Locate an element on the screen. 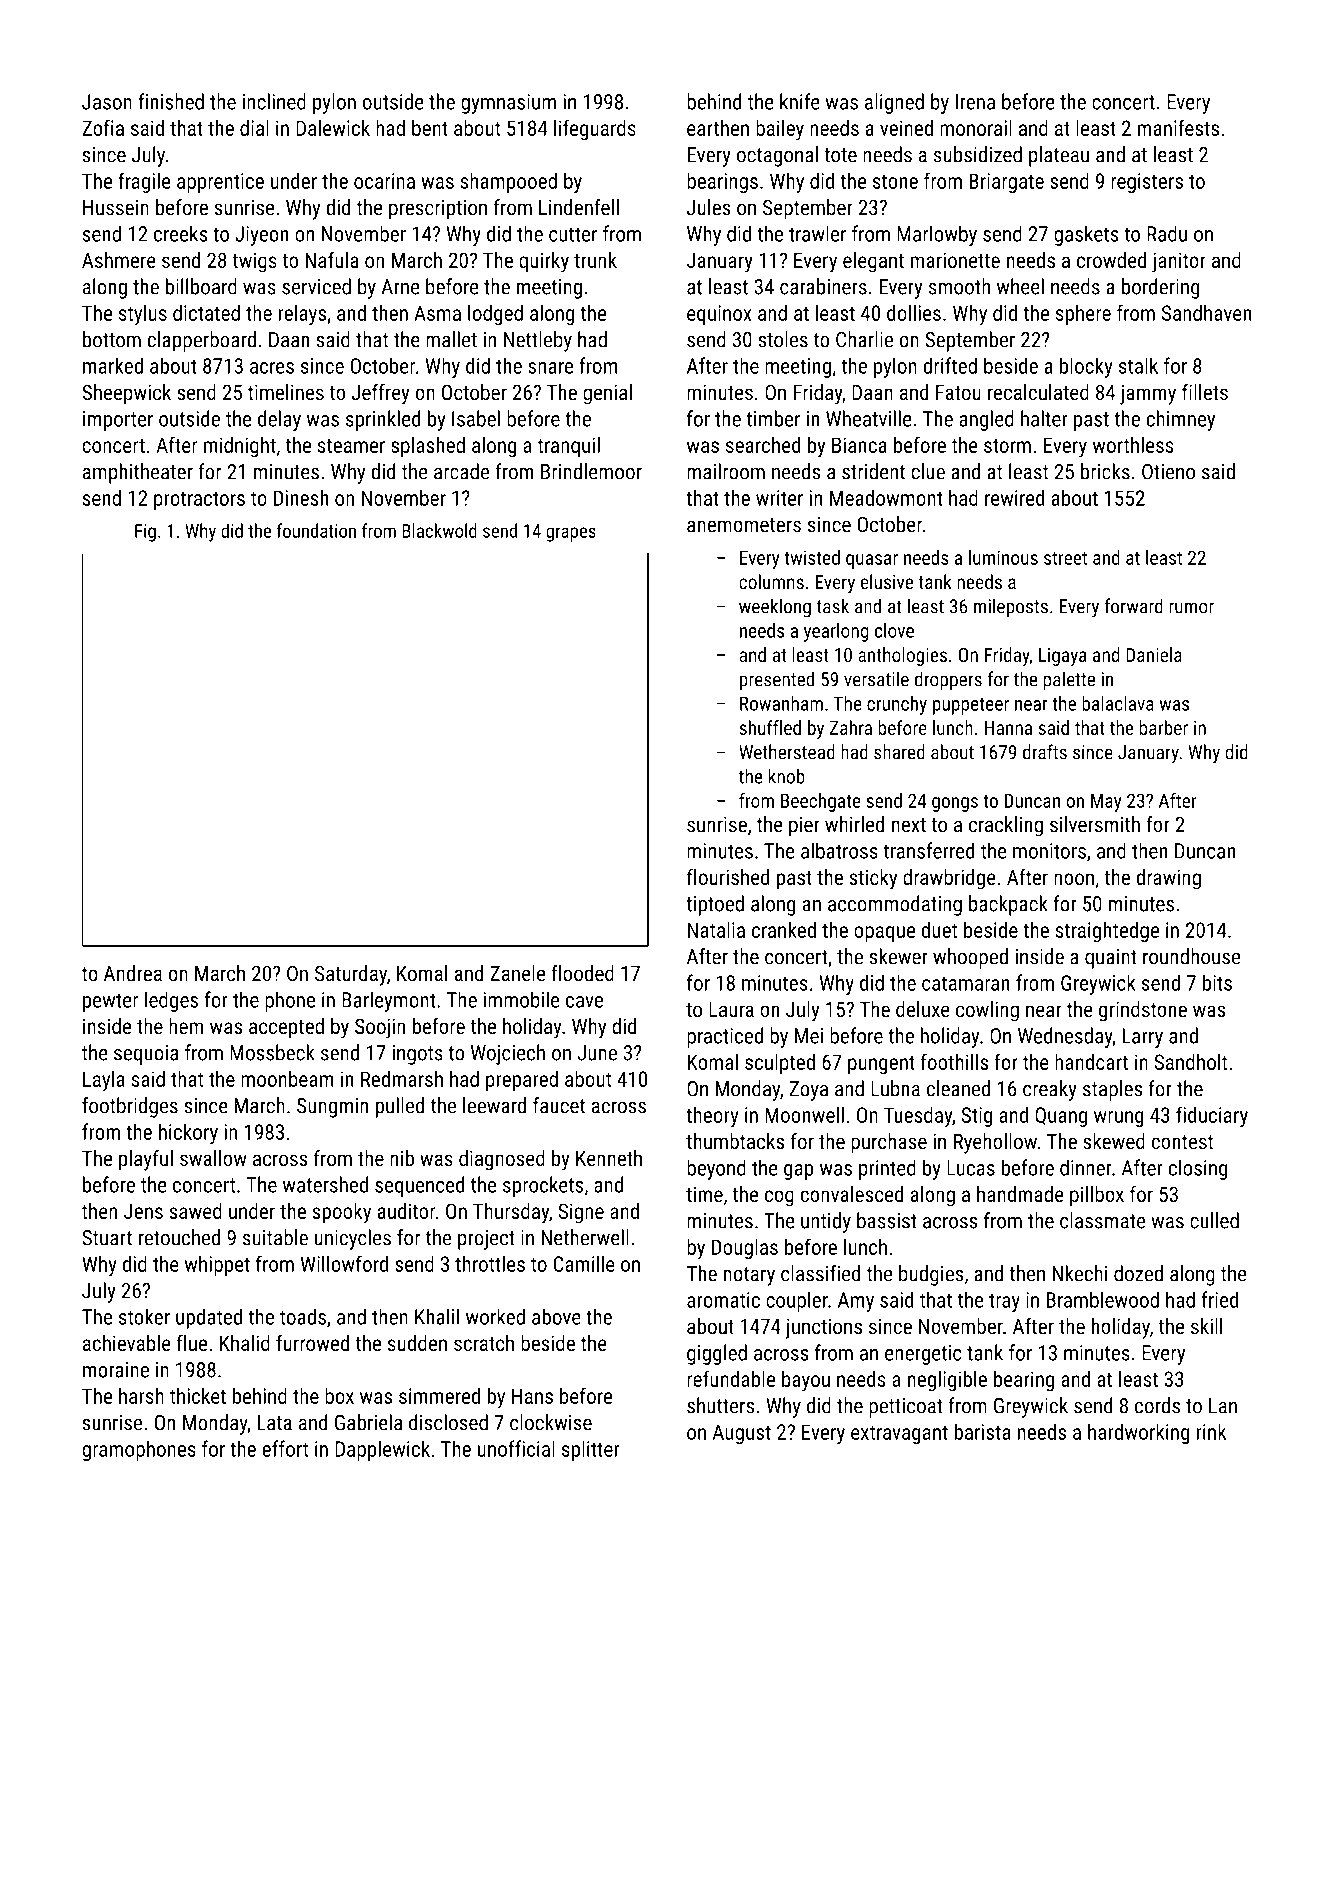 This screenshot has height=1888, width=1335. Jason is located at coordinates (107, 102).
